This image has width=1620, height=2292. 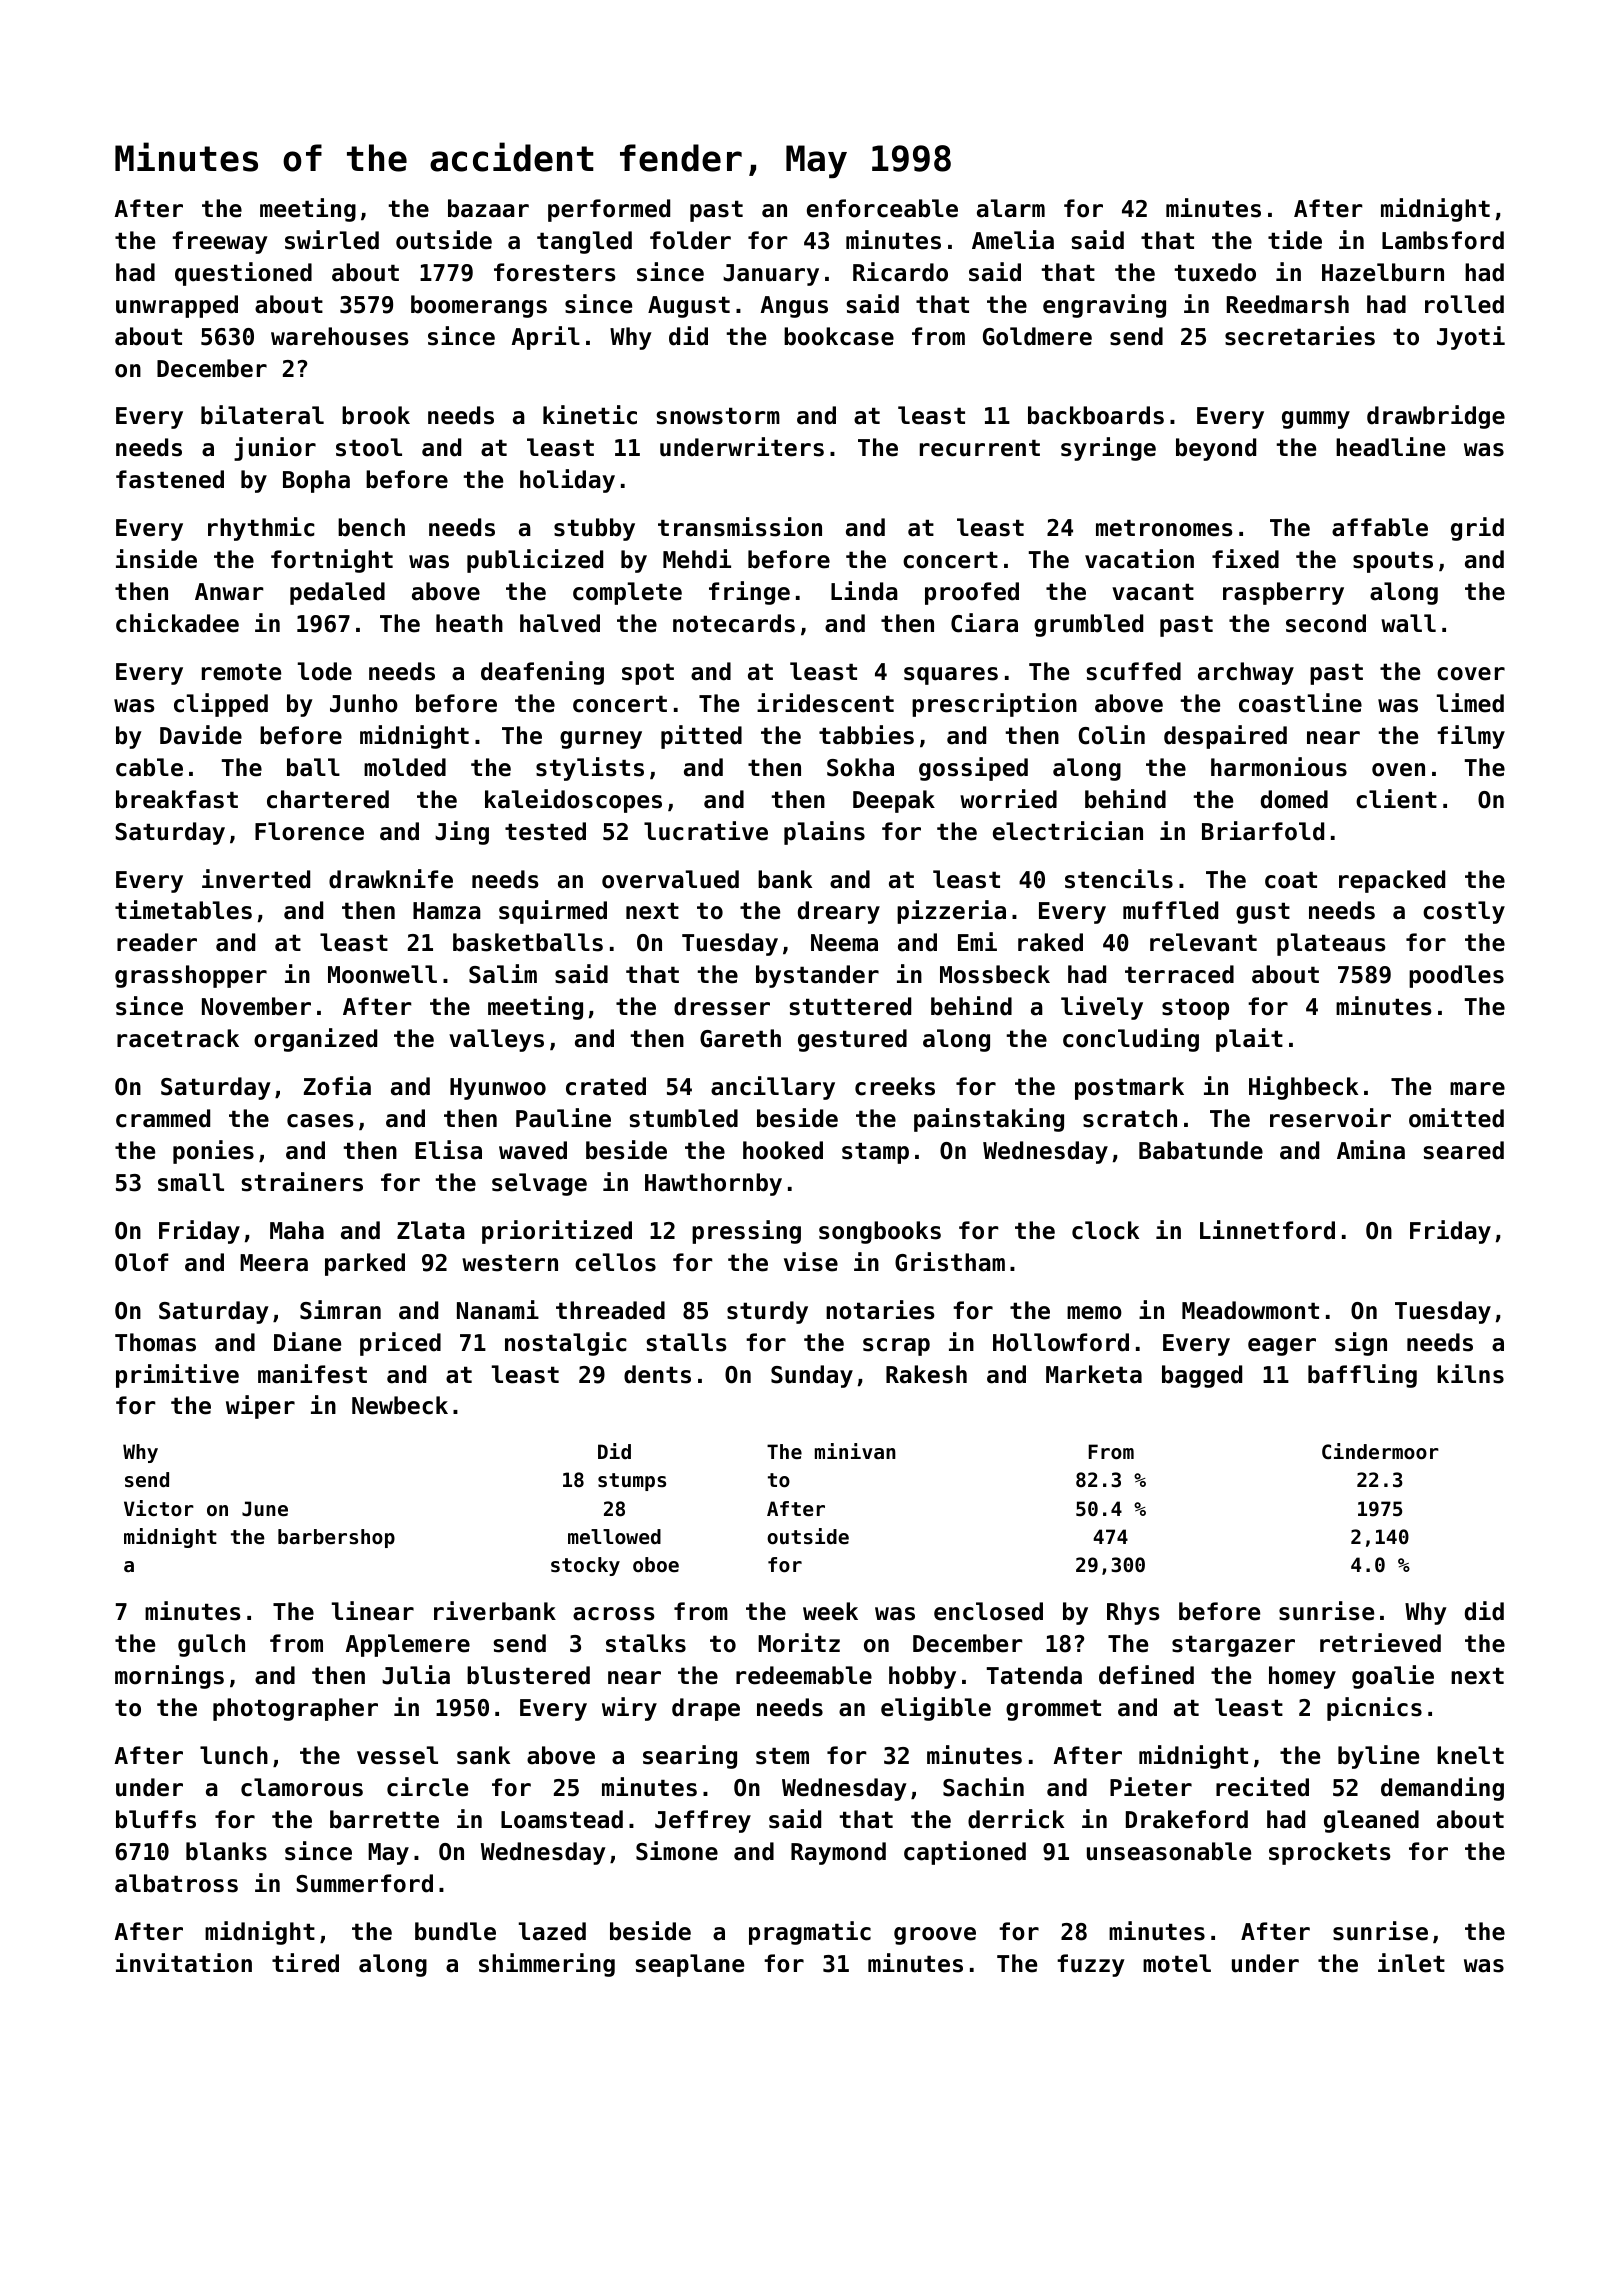 I want to click on snowstorm, so click(x=718, y=416).
